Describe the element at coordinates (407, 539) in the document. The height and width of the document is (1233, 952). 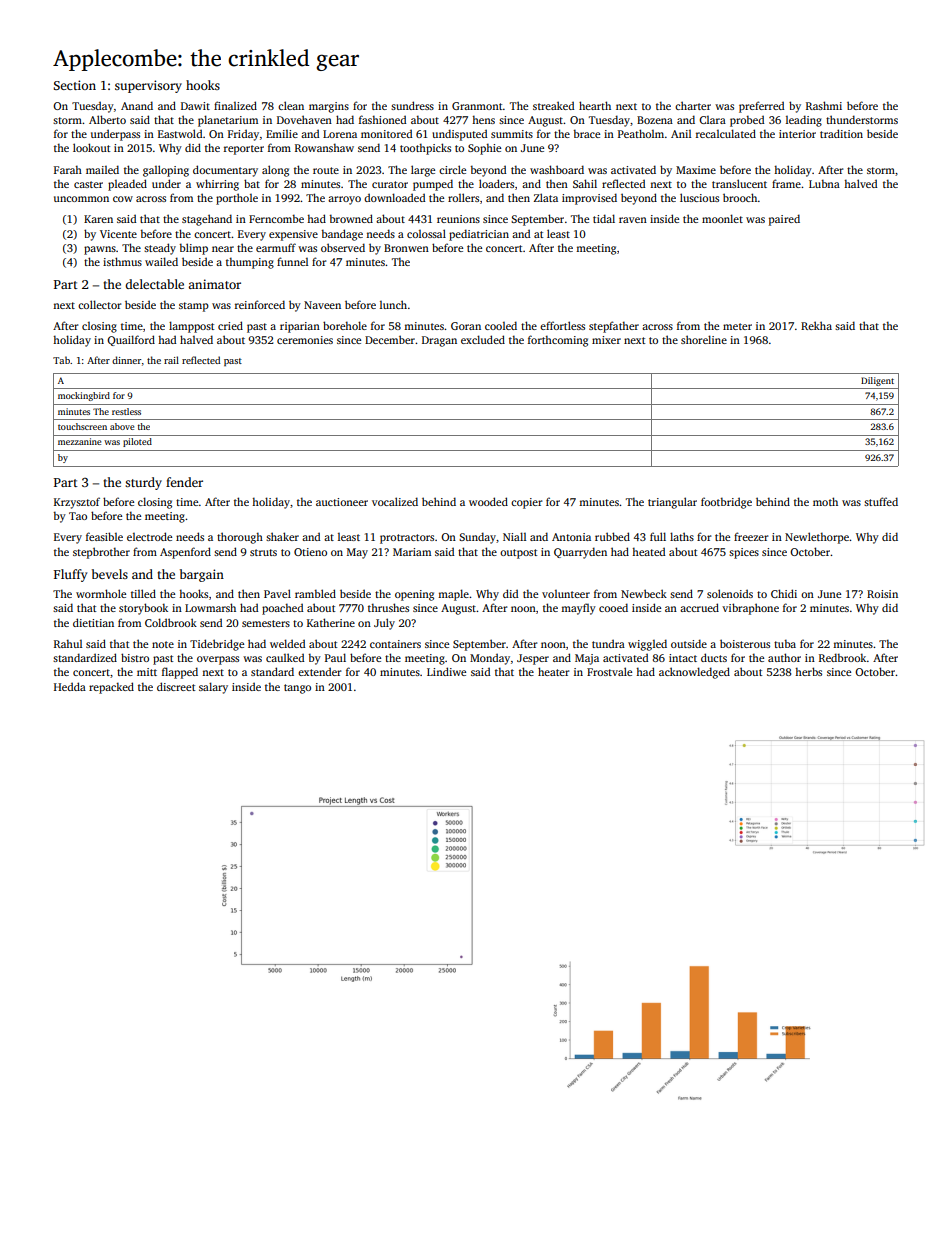
I see `protractors` at that location.
